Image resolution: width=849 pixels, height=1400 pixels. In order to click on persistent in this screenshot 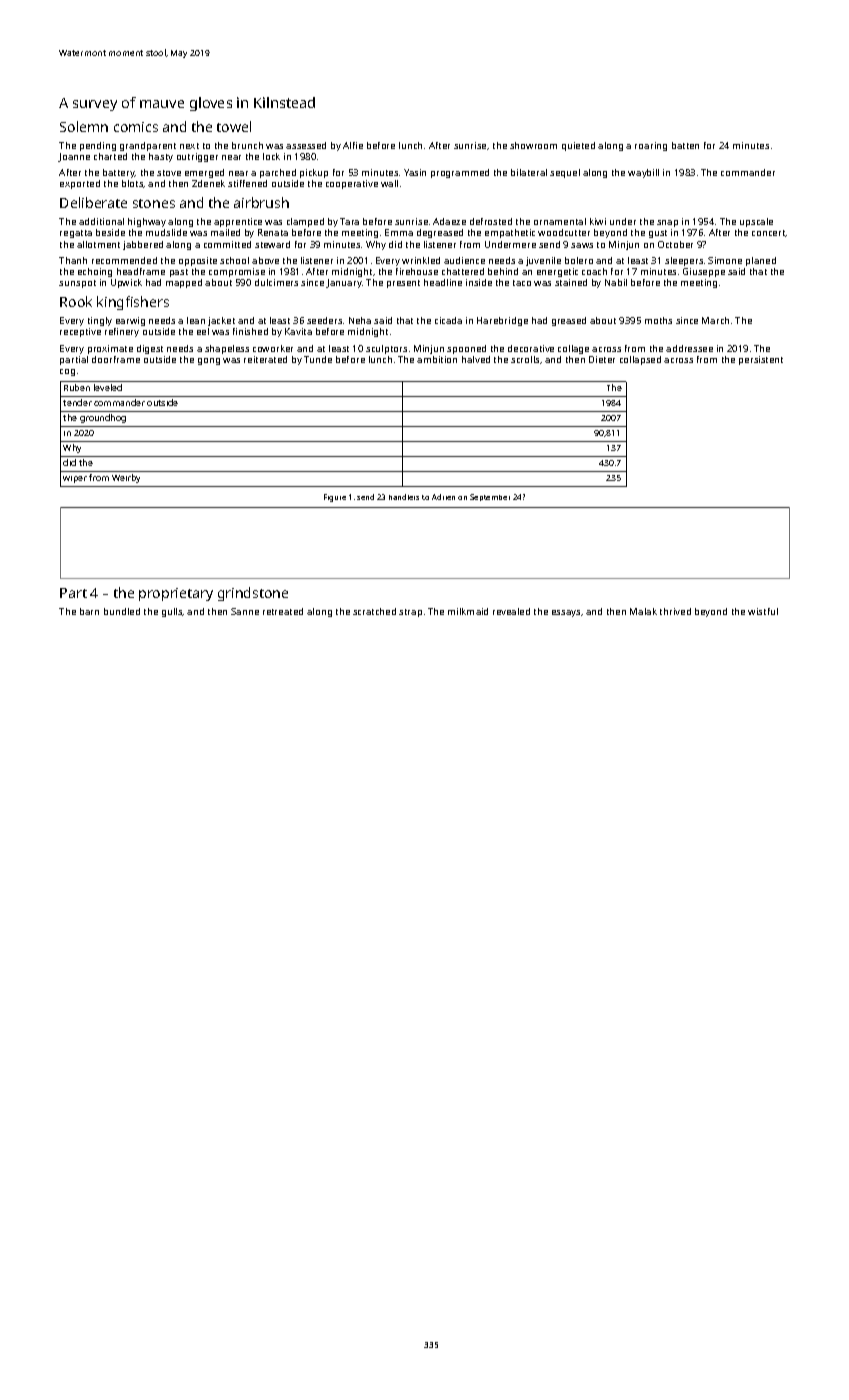, I will do `click(761, 360)`.
